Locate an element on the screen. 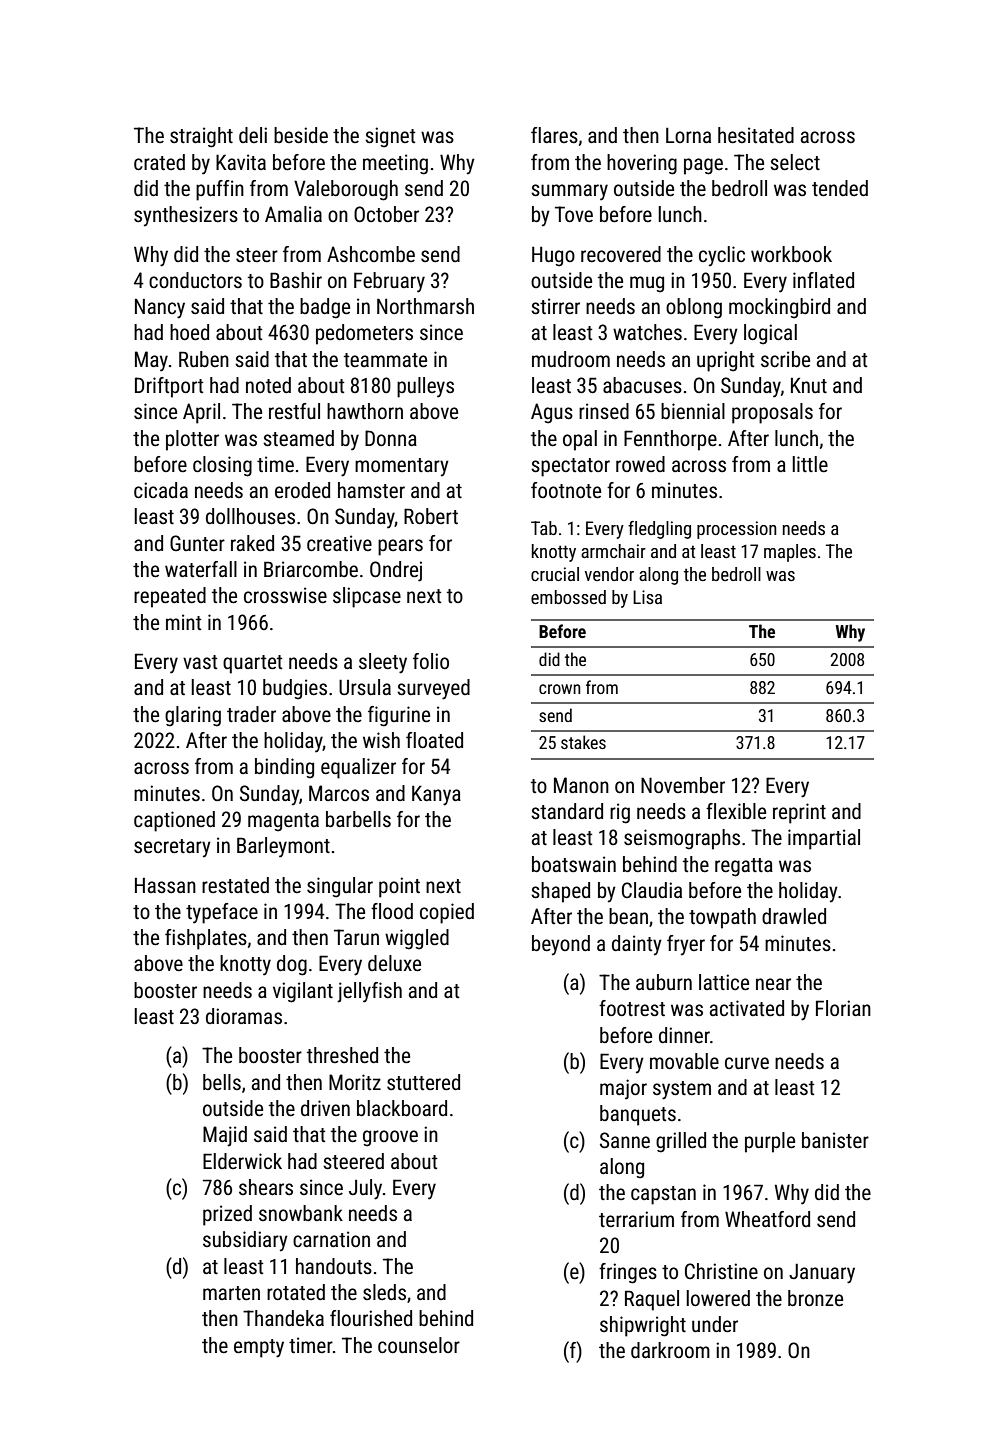 Image resolution: width=1007 pixels, height=1431 pixels. reprint is located at coordinates (799, 813).
